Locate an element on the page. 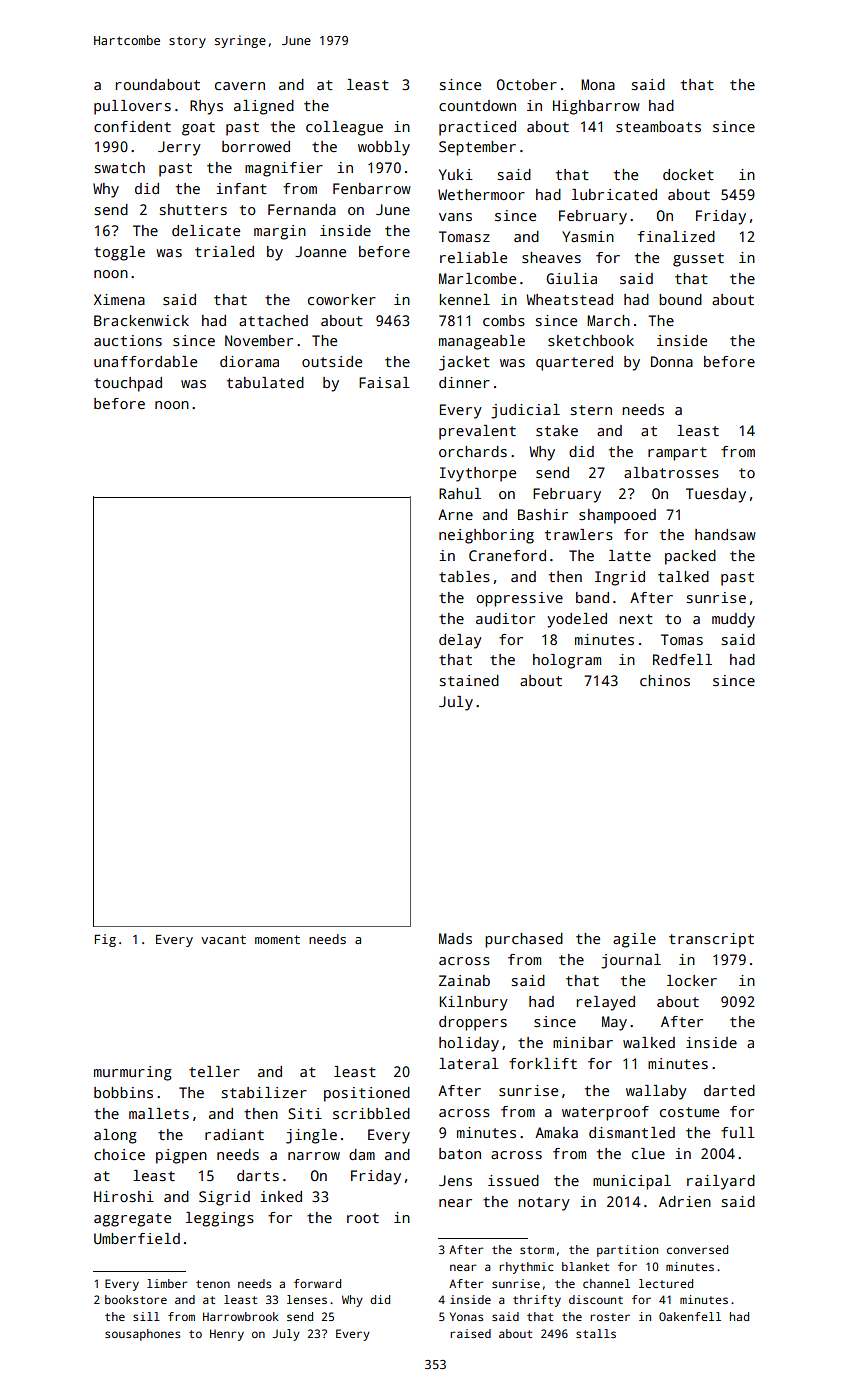 The image size is (849, 1400). talked is located at coordinates (683, 576).
